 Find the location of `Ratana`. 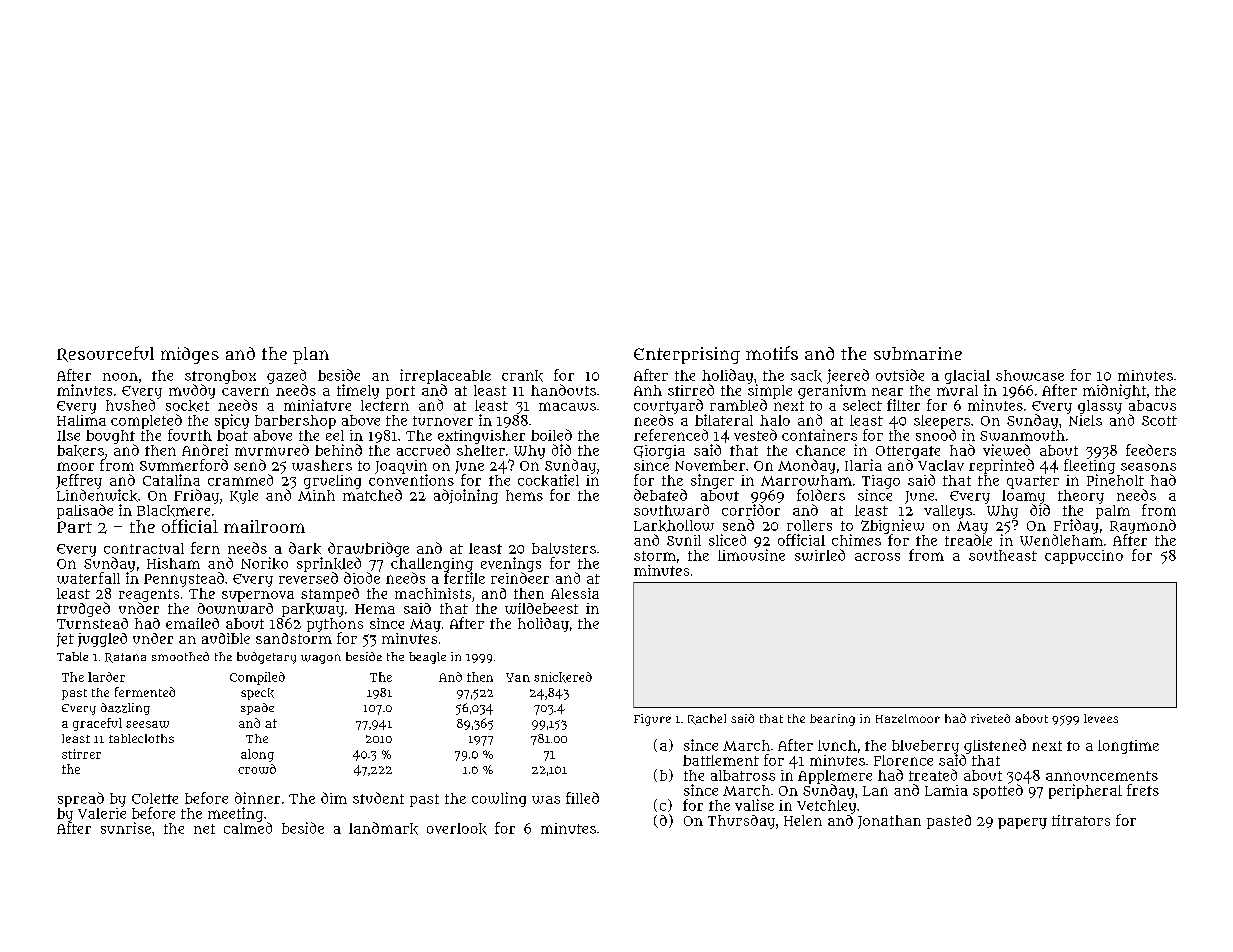

Ratana is located at coordinates (125, 658).
